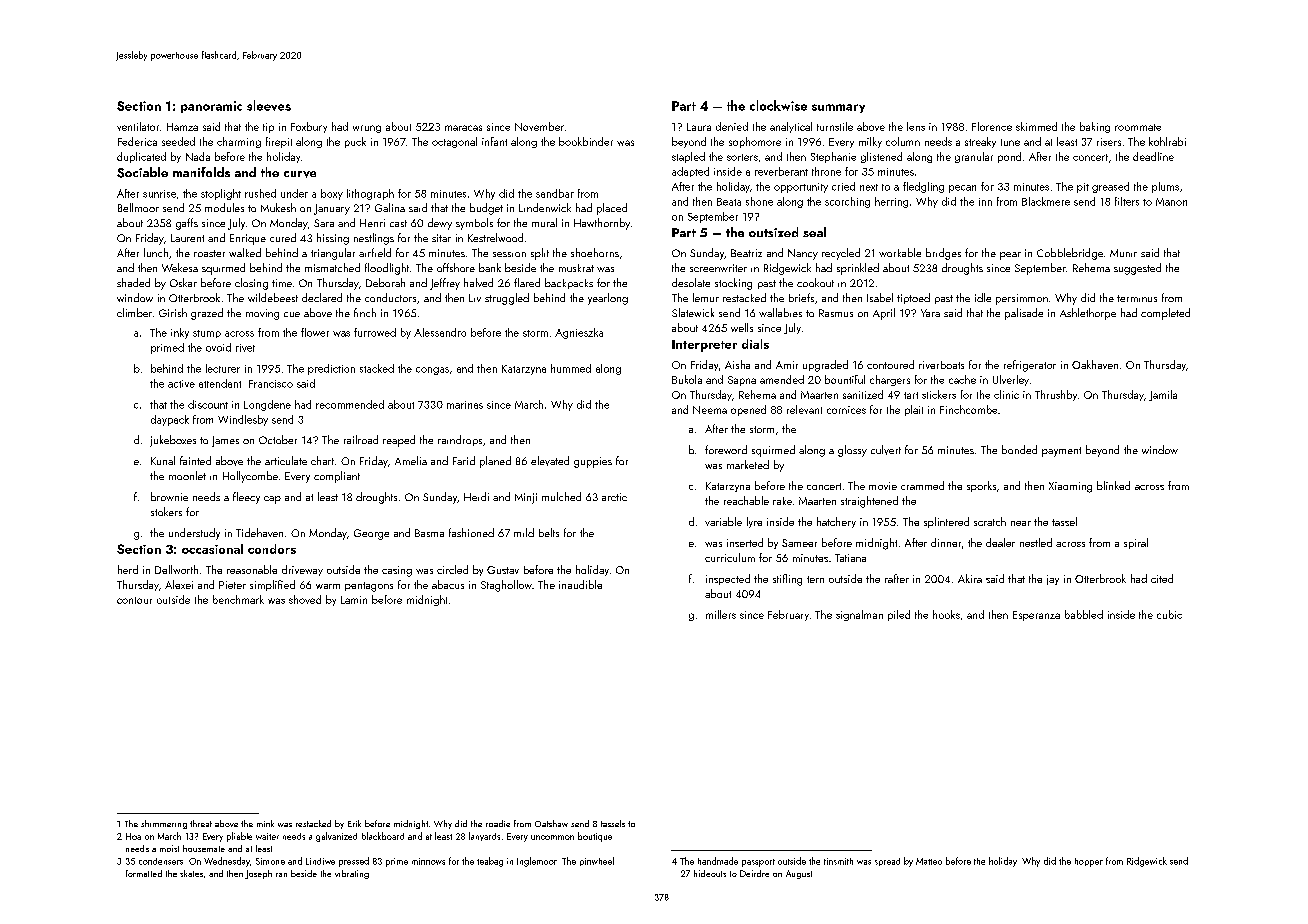 This page has height=924, width=1308. What do you see at coordinates (138, 126) in the page?
I see `ventilator` at bounding box center [138, 126].
